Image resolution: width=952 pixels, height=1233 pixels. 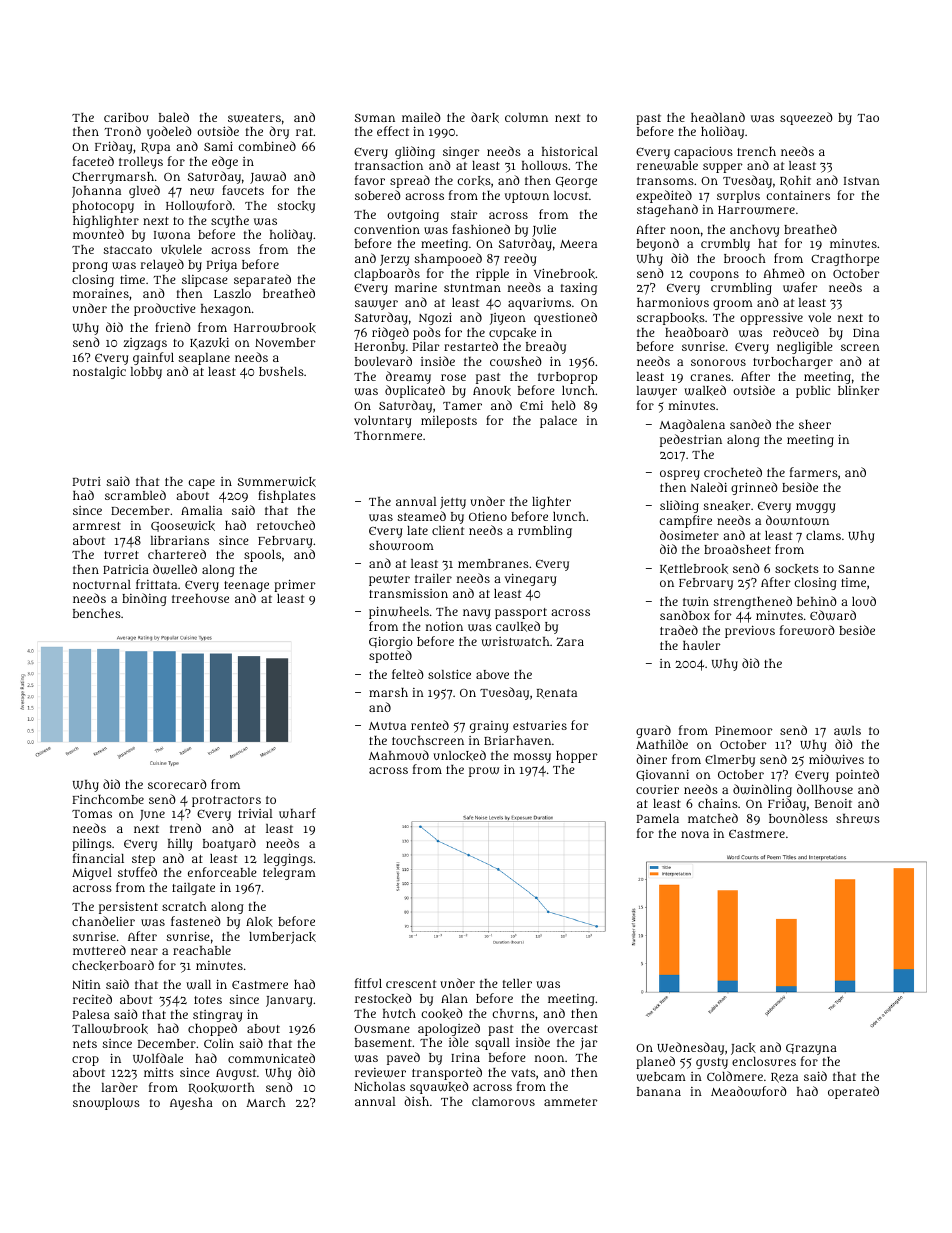 What do you see at coordinates (198, 984) in the screenshot?
I see `wall` at bounding box center [198, 984].
